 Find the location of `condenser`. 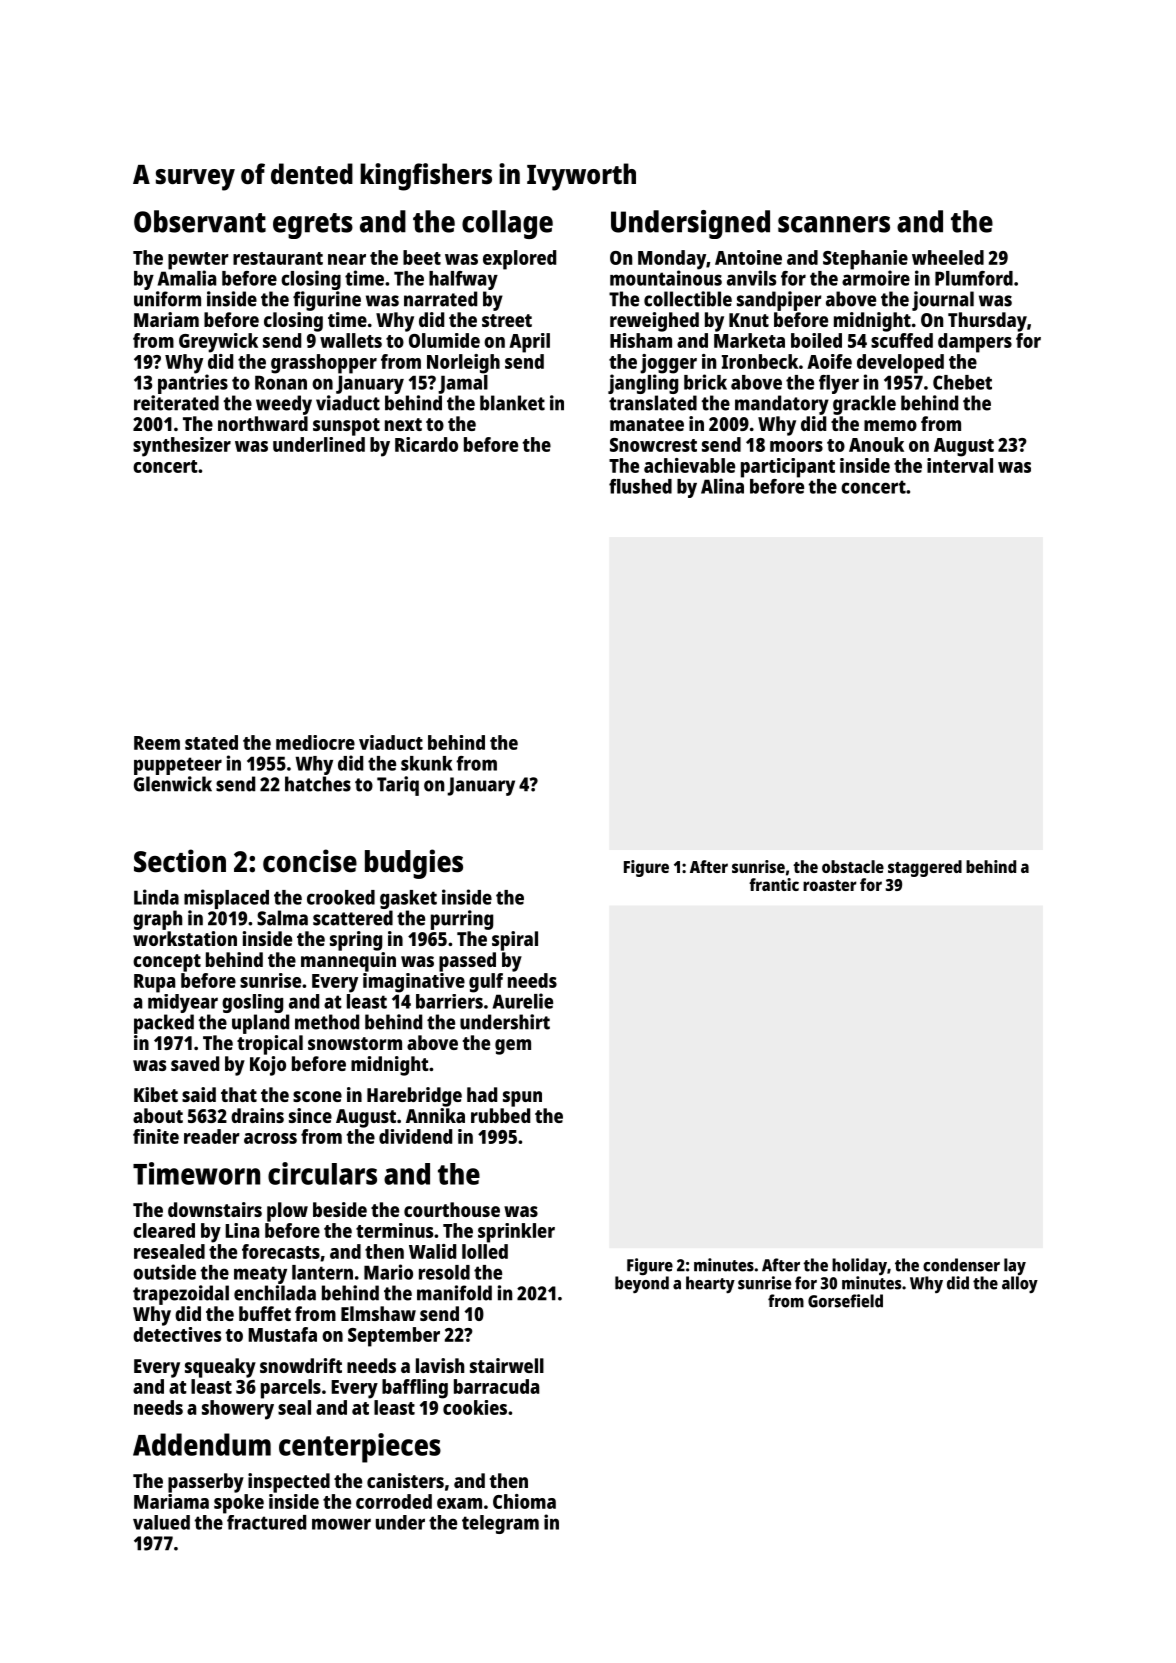

condenser is located at coordinates (961, 1265).
